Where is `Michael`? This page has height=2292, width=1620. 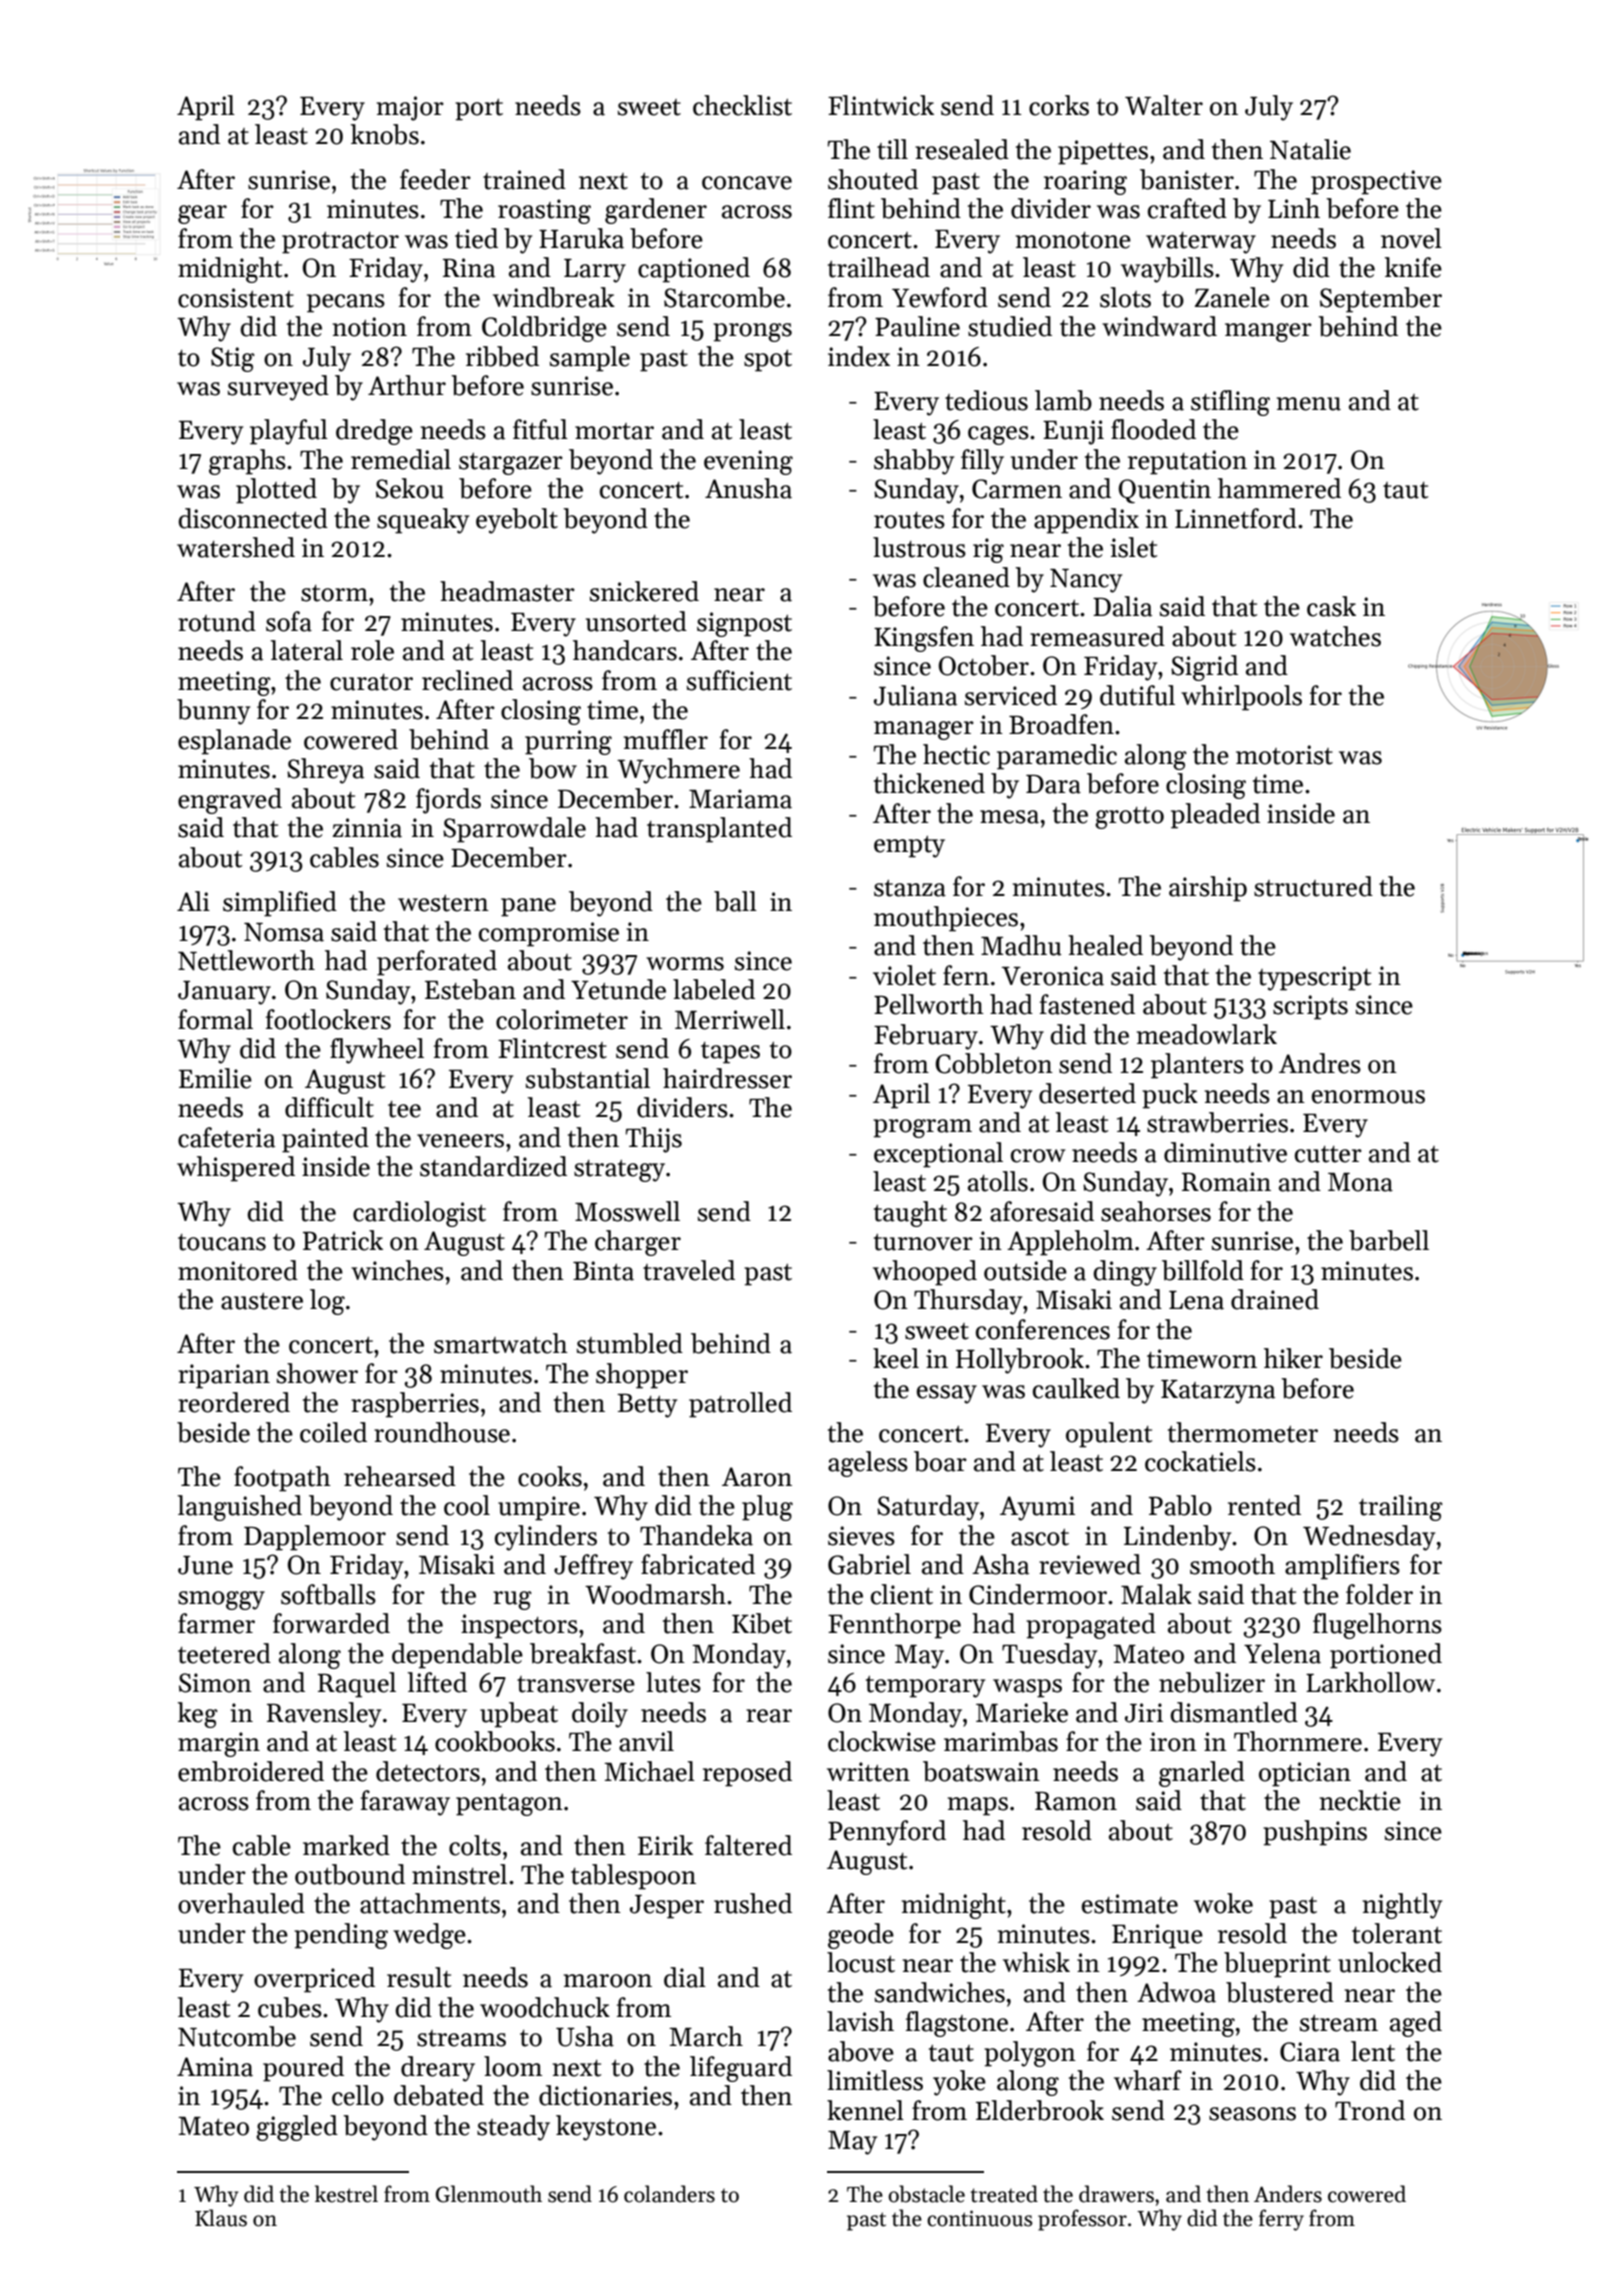
Michael is located at coordinates (649, 1771).
